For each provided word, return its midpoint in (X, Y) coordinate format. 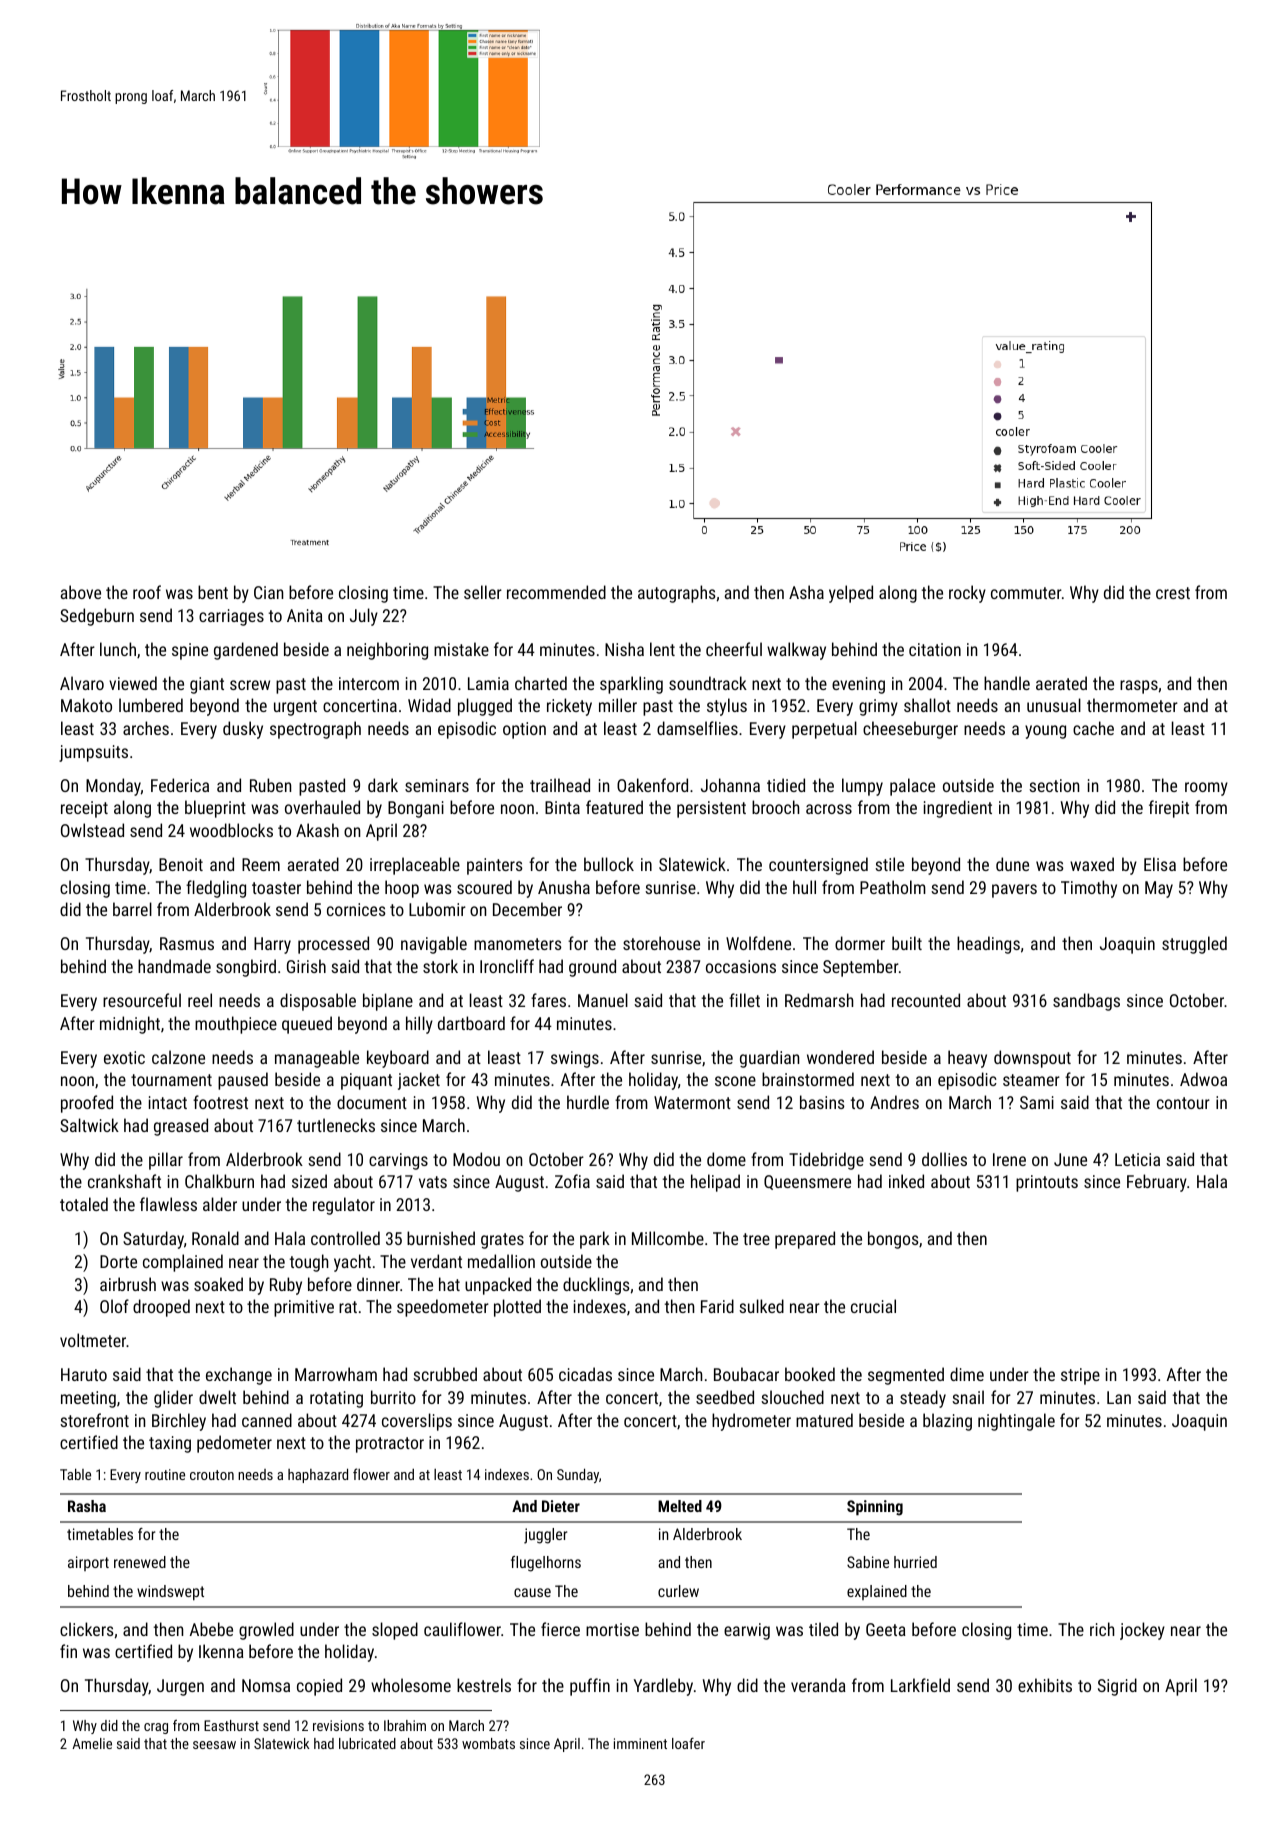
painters (495, 866)
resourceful (142, 1000)
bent (213, 592)
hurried (915, 1562)
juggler (545, 1536)
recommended (556, 592)
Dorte (118, 1261)
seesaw (214, 1745)
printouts (1047, 1183)
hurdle (588, 1102)
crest (1173, 593)
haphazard (318, 1475)
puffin (590, 1687)
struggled (1194, 945)
